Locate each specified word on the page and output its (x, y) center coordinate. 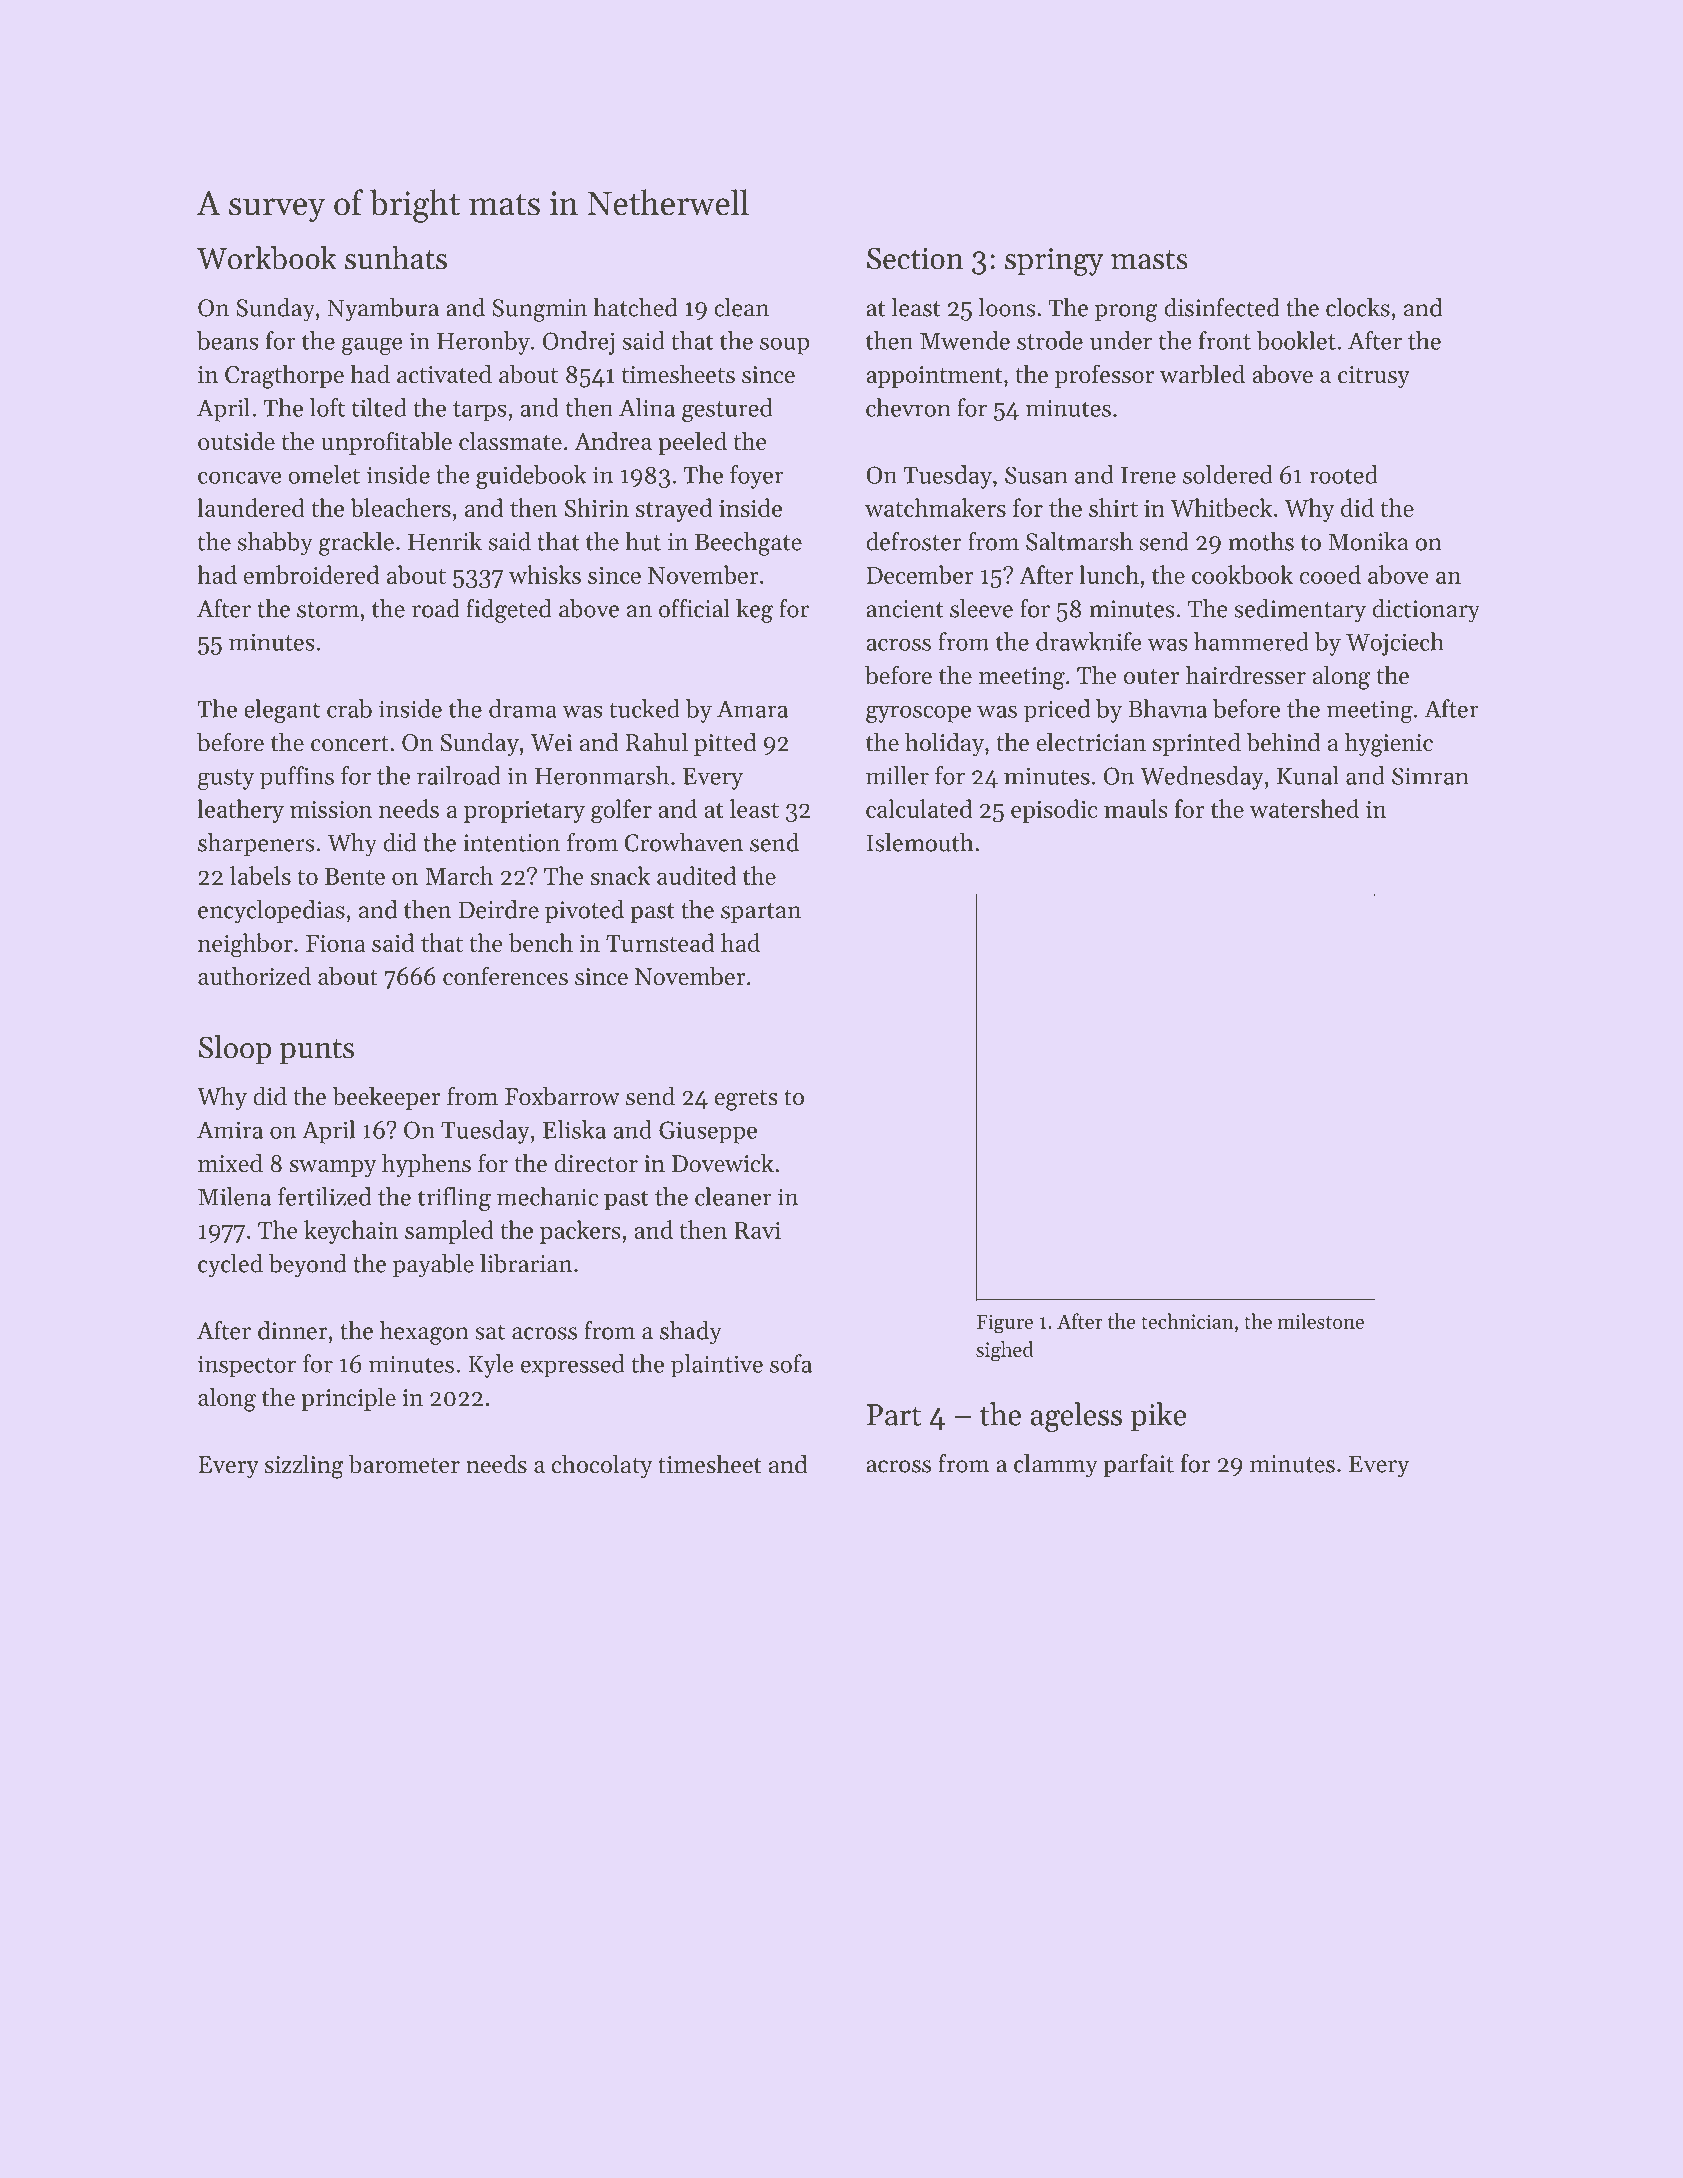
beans (228, 340)
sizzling (304, 1466)
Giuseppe (708, 1132)
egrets (746, 1100)
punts (317, 1052)
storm (328, 610)
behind (1283, 742)
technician (1187, 1321)
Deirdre (499, 909)
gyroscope (918, 714)
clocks (1358, 307)
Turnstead (660, 942)
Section (915, 258)
